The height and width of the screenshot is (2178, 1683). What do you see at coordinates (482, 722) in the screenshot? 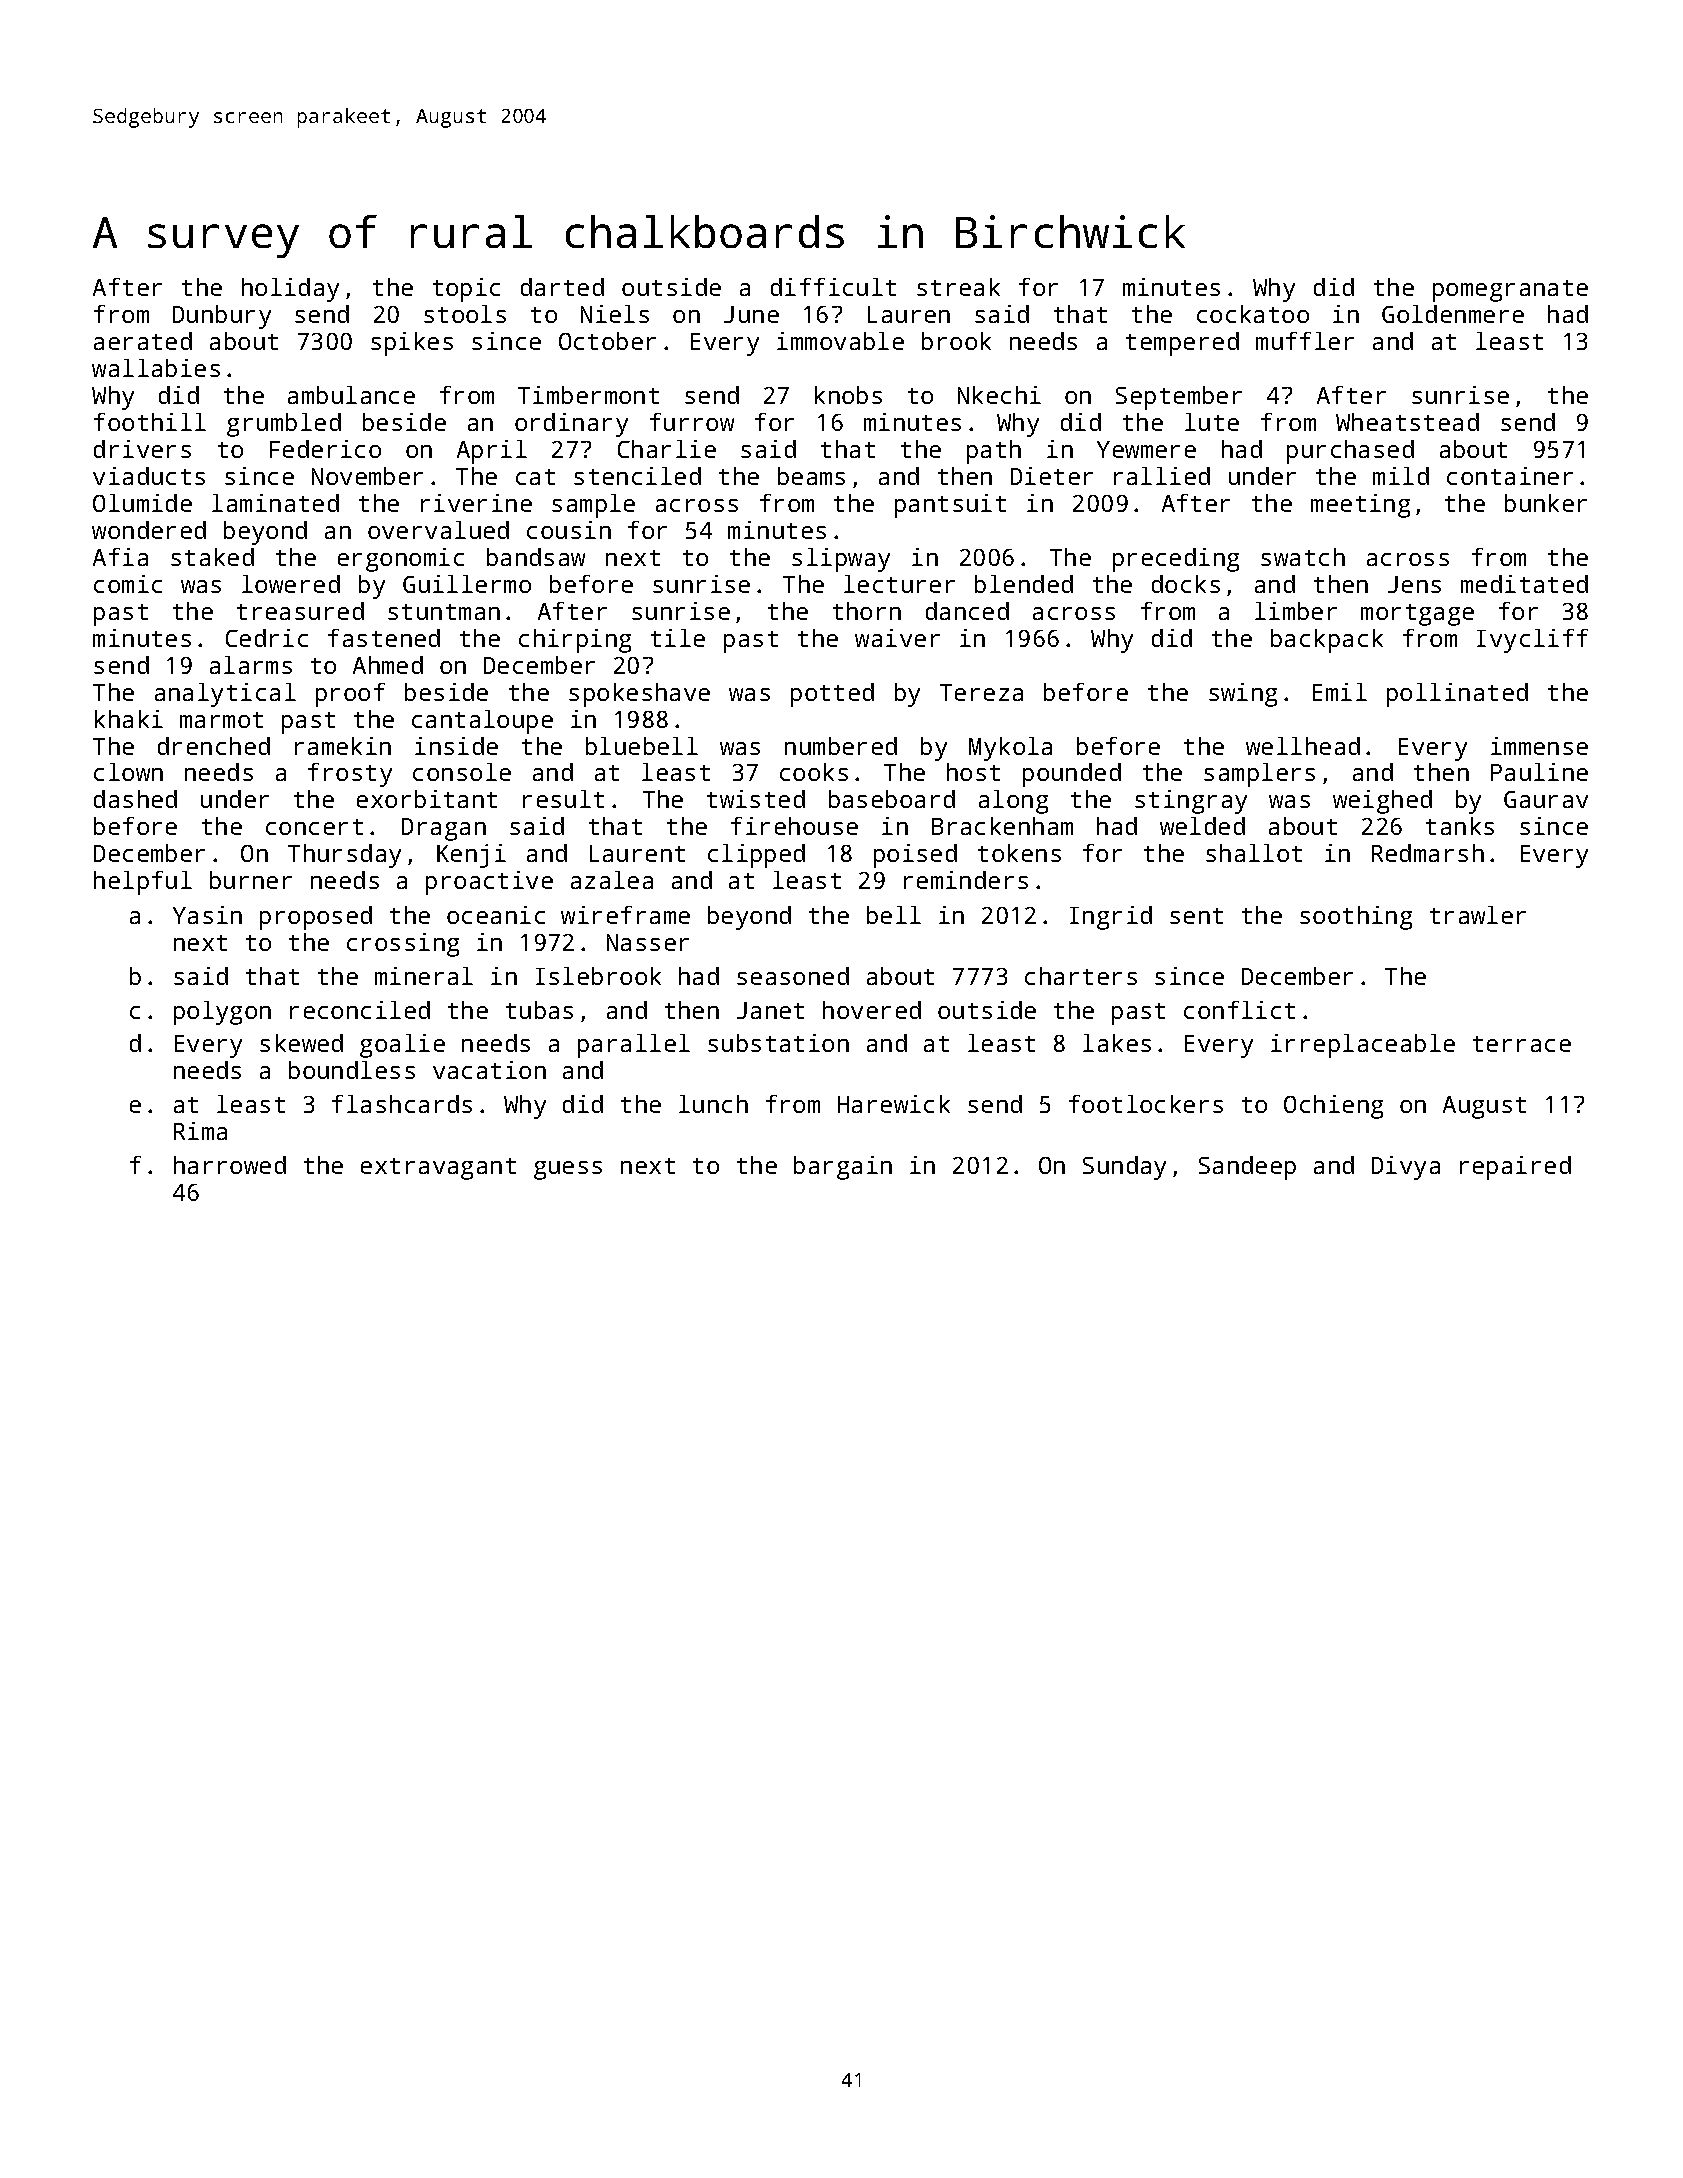
I see `cantaloupe` at bounding box center [482, 722].
